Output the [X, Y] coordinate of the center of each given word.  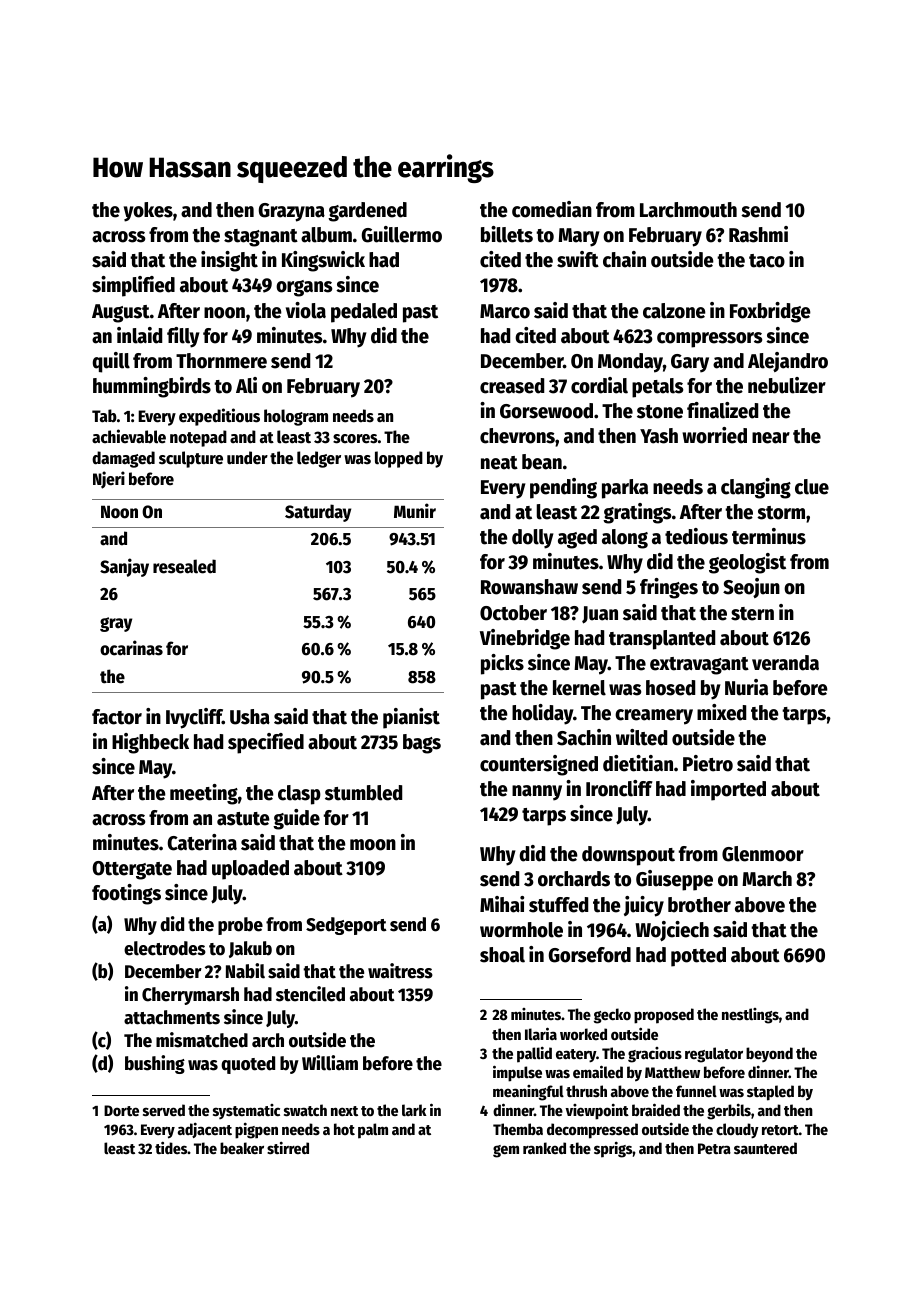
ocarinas [131, 648]
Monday [630, 363]
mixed [721, 712]
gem [506, 1151]
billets [507, 234]
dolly [533, 539]
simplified [133, 286]
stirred [288, 1148]
